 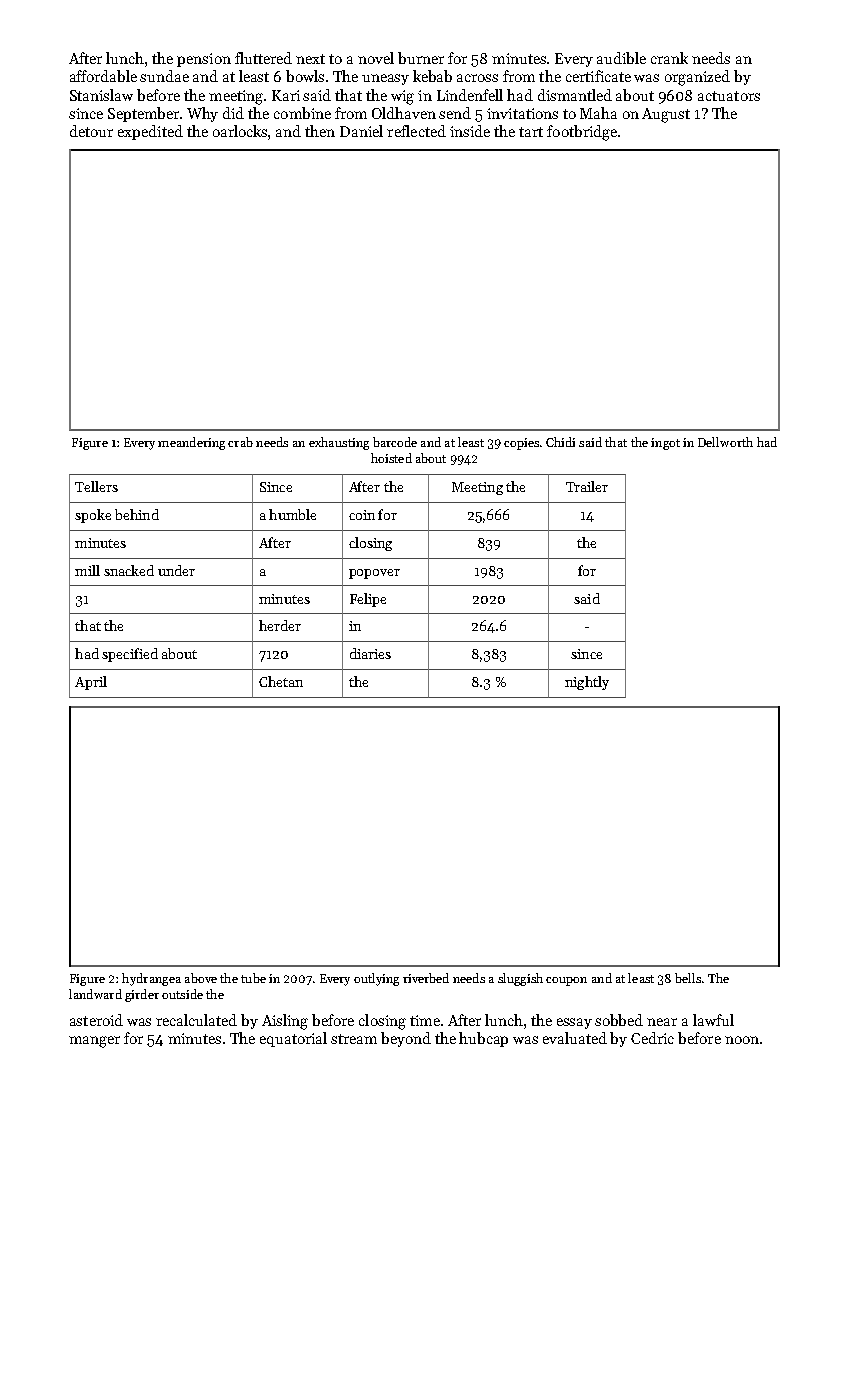 What do you see at coordinates (281, 681) in the document?
I see `Chetan` at bounding box center [281, 681].
